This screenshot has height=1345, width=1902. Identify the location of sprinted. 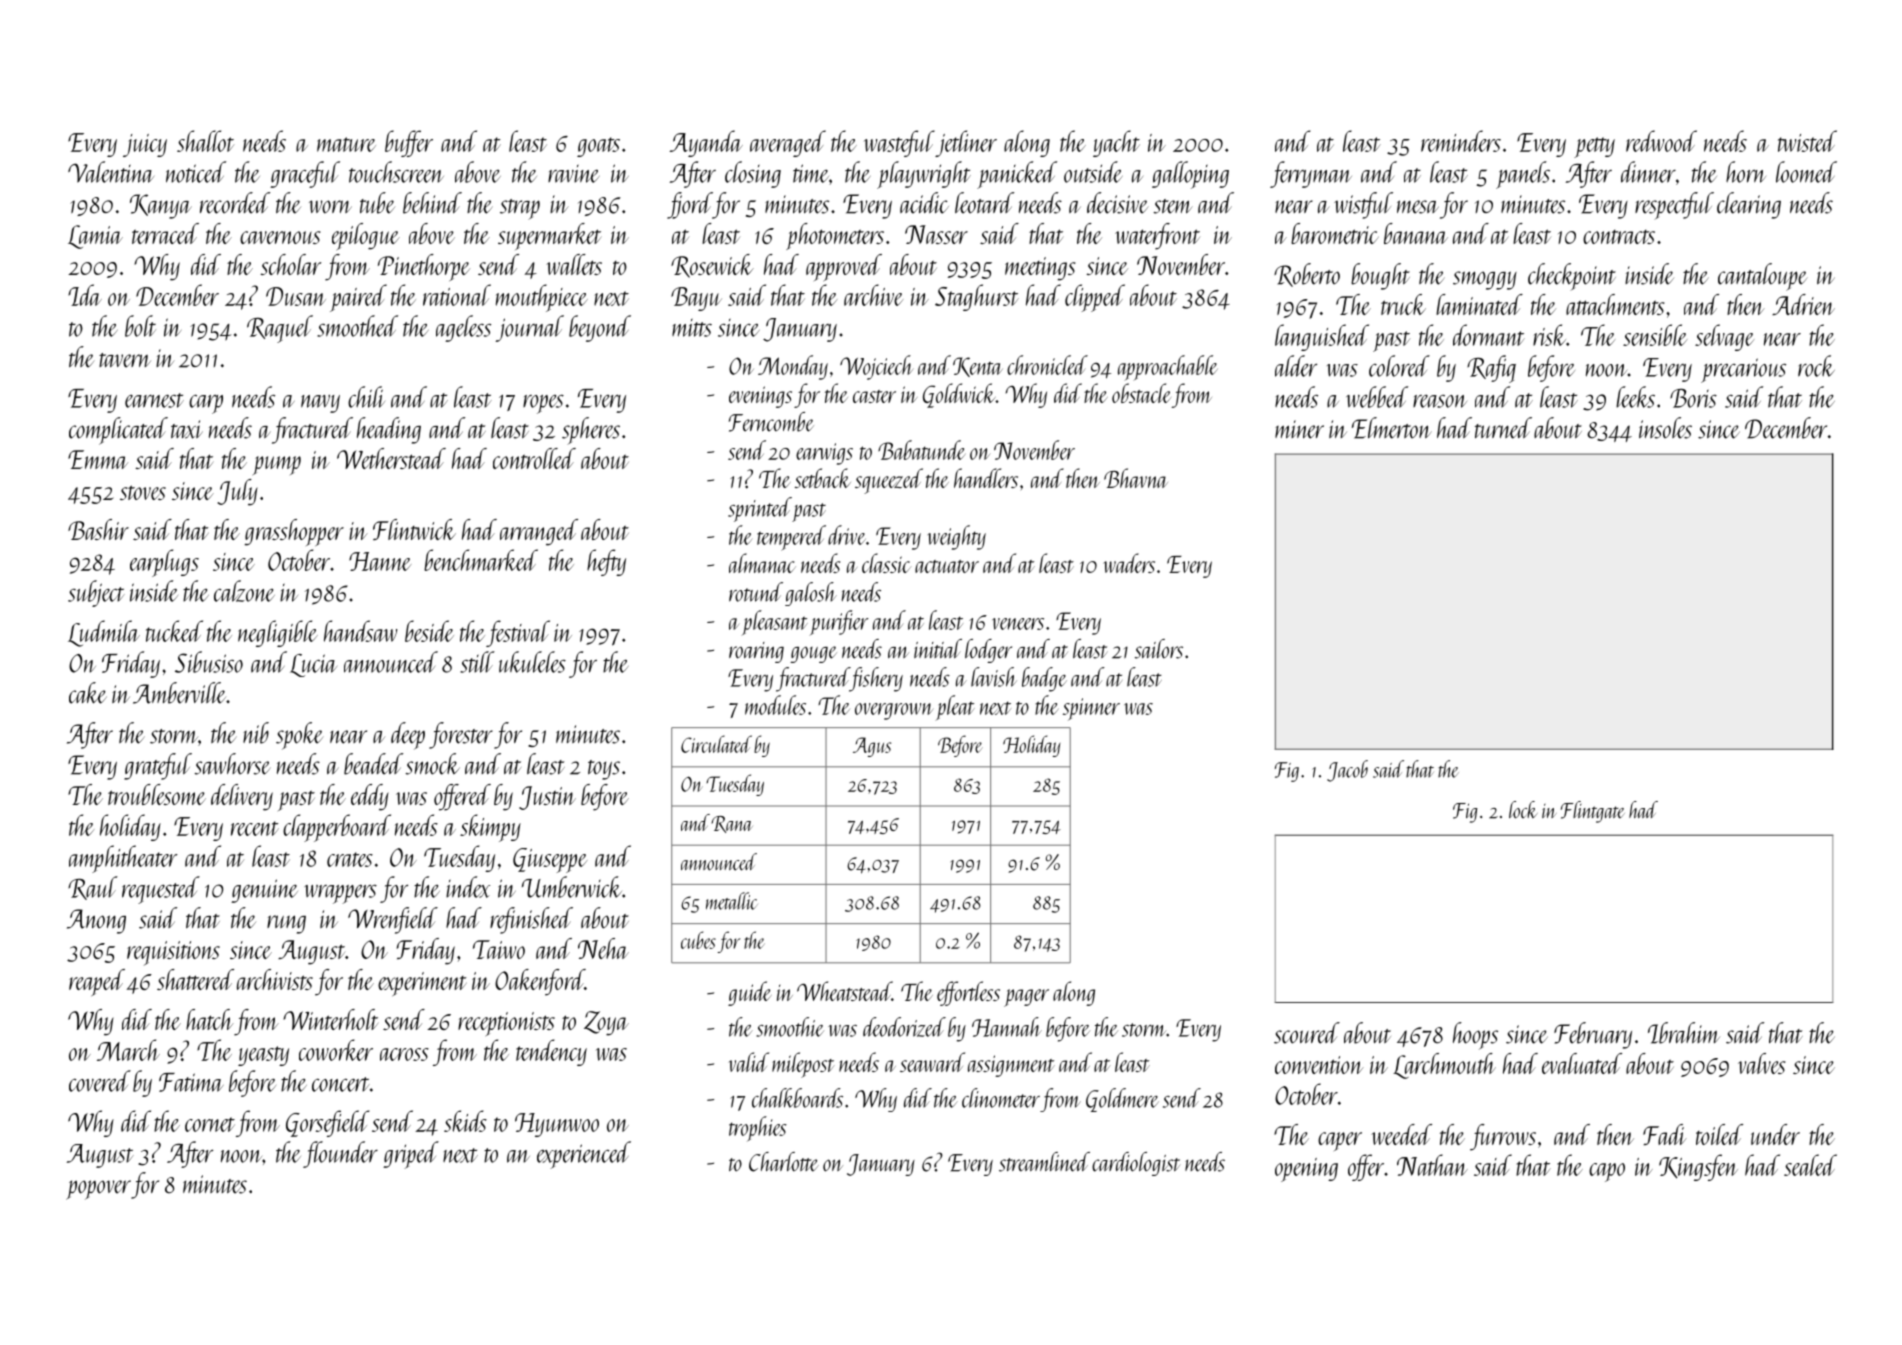
(760, 509).
